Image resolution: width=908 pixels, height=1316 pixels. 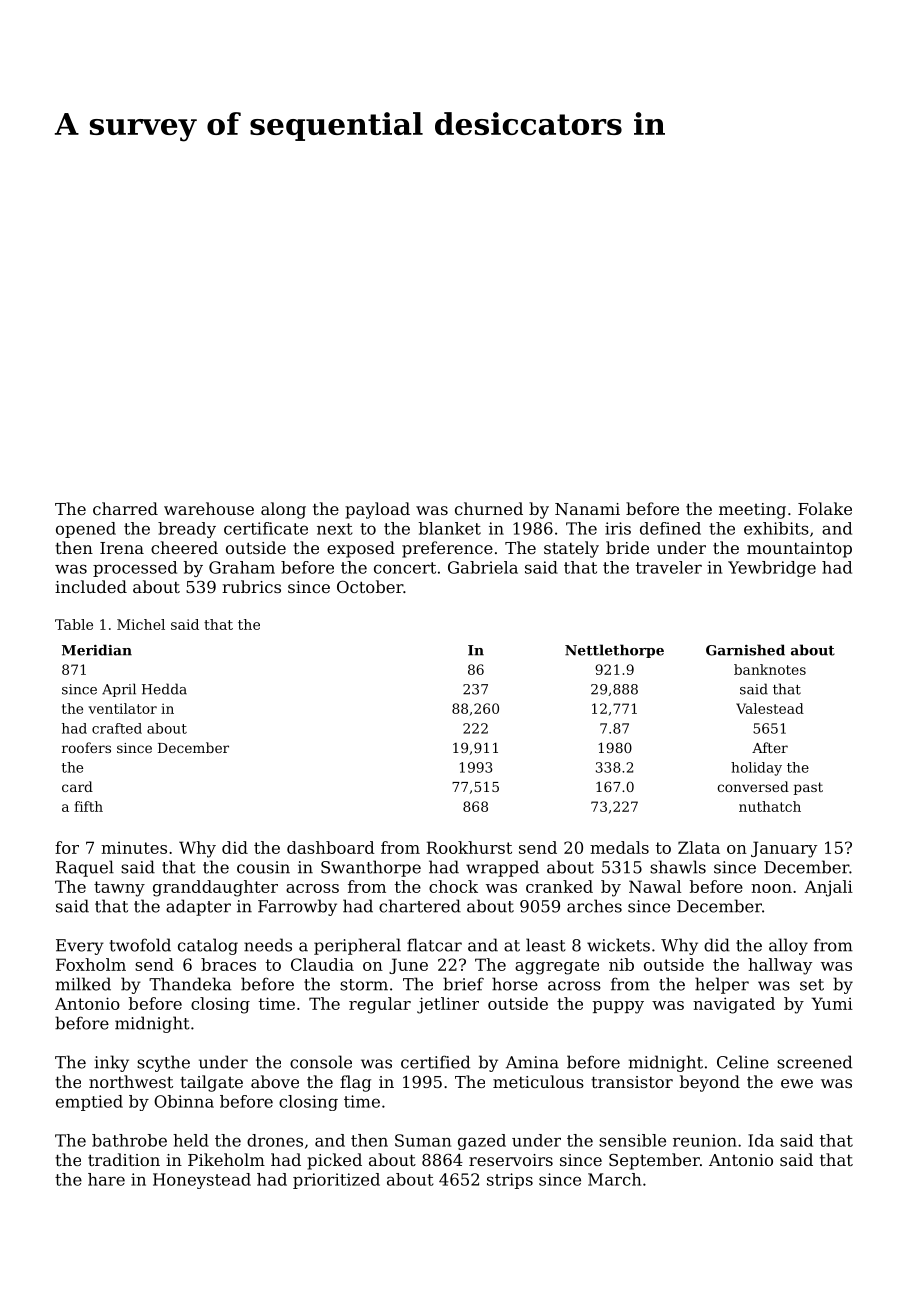 What do you see at coordinates (370, 586) in the screenshot?
I see `October` at bounding box center [370, 586].
